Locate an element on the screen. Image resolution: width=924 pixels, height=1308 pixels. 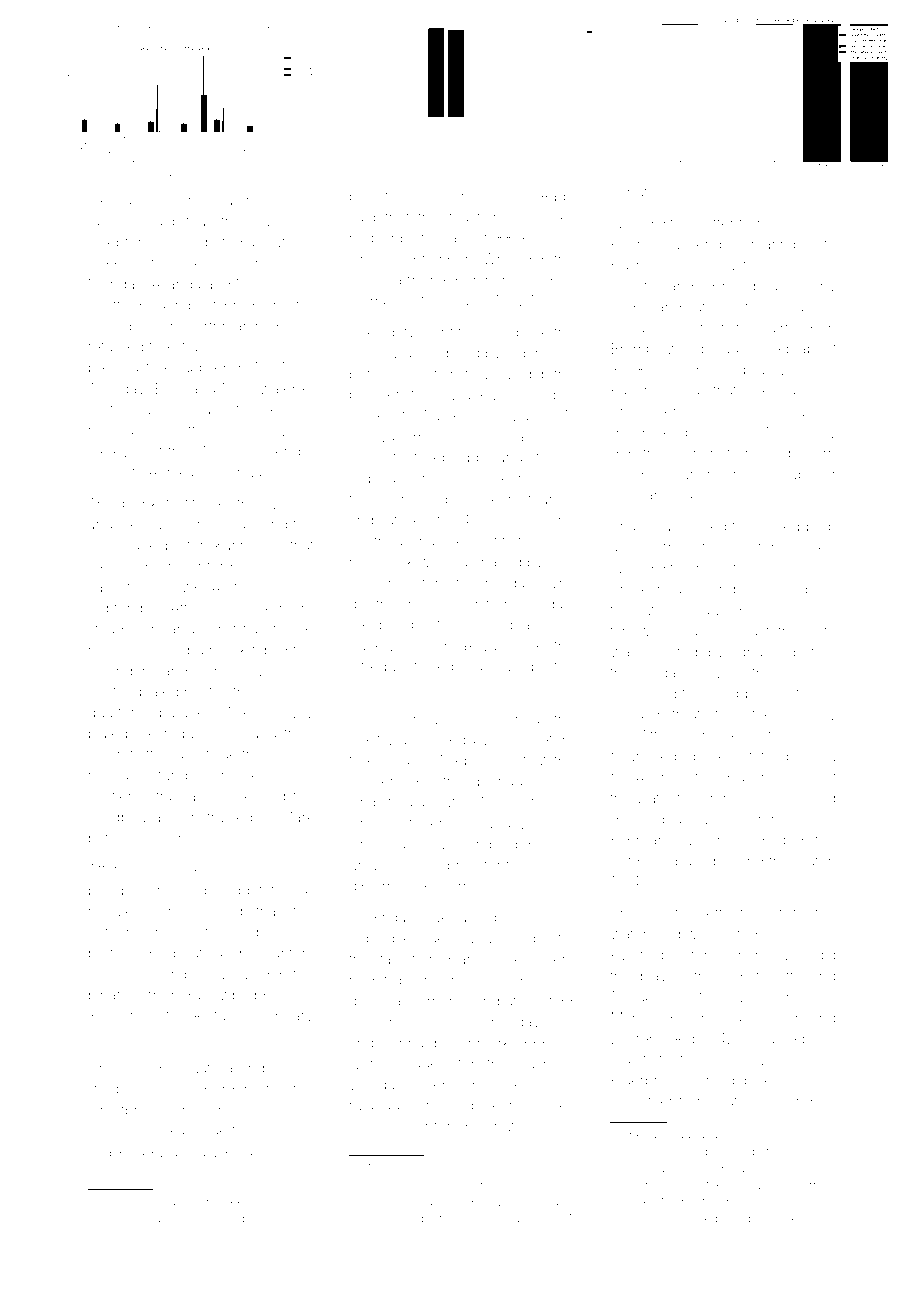
marimbas is located at coordinates (784, 244).
